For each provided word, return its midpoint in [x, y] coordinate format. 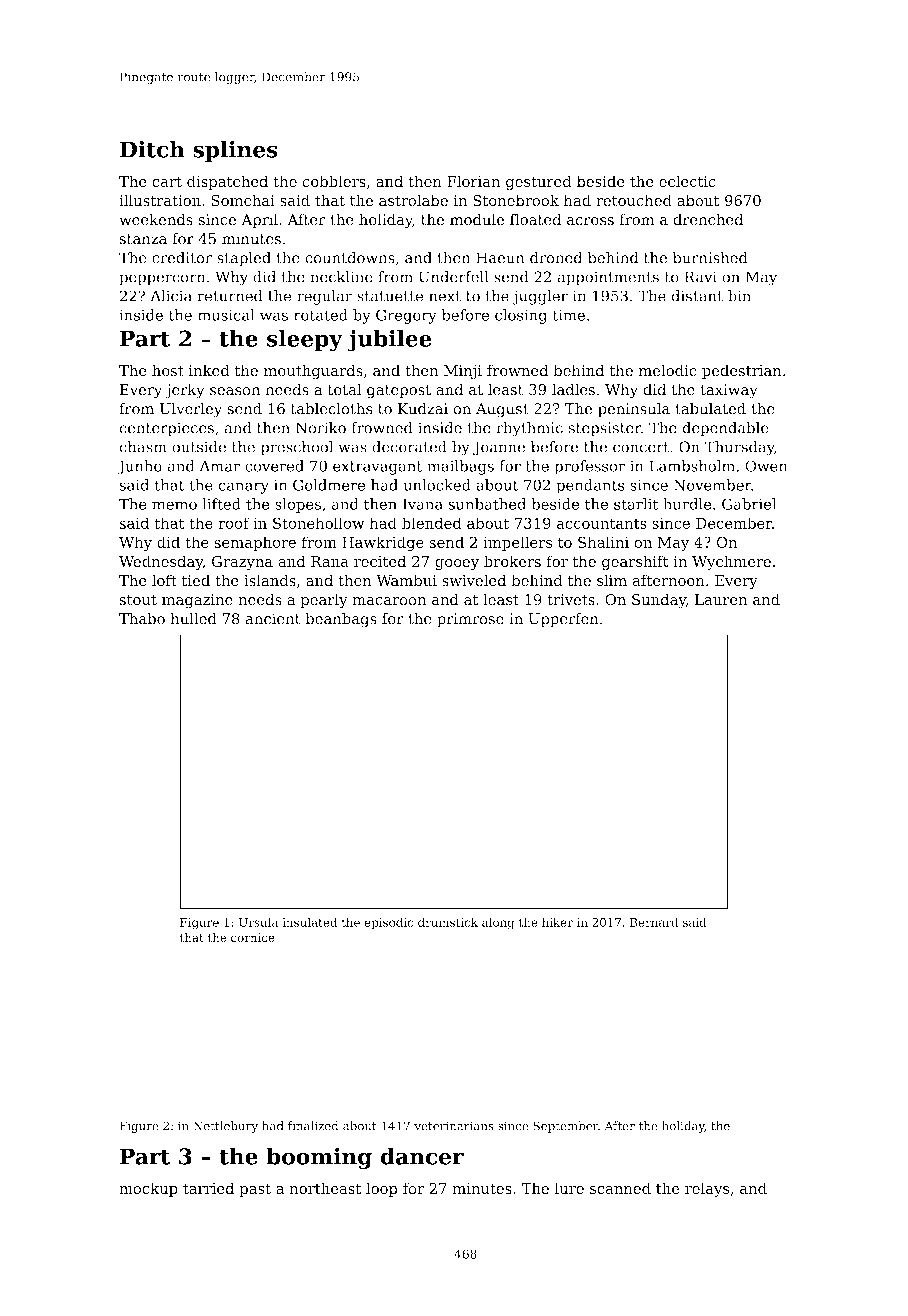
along [498, 923]
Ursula [258, 922]
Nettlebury [225, 1127]
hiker [557, 922]
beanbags [341, 620]
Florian [473, 181]
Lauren [721, 600]
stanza [143, 239]
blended [432, 523]
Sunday [659, 601]
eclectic [687, 181]
